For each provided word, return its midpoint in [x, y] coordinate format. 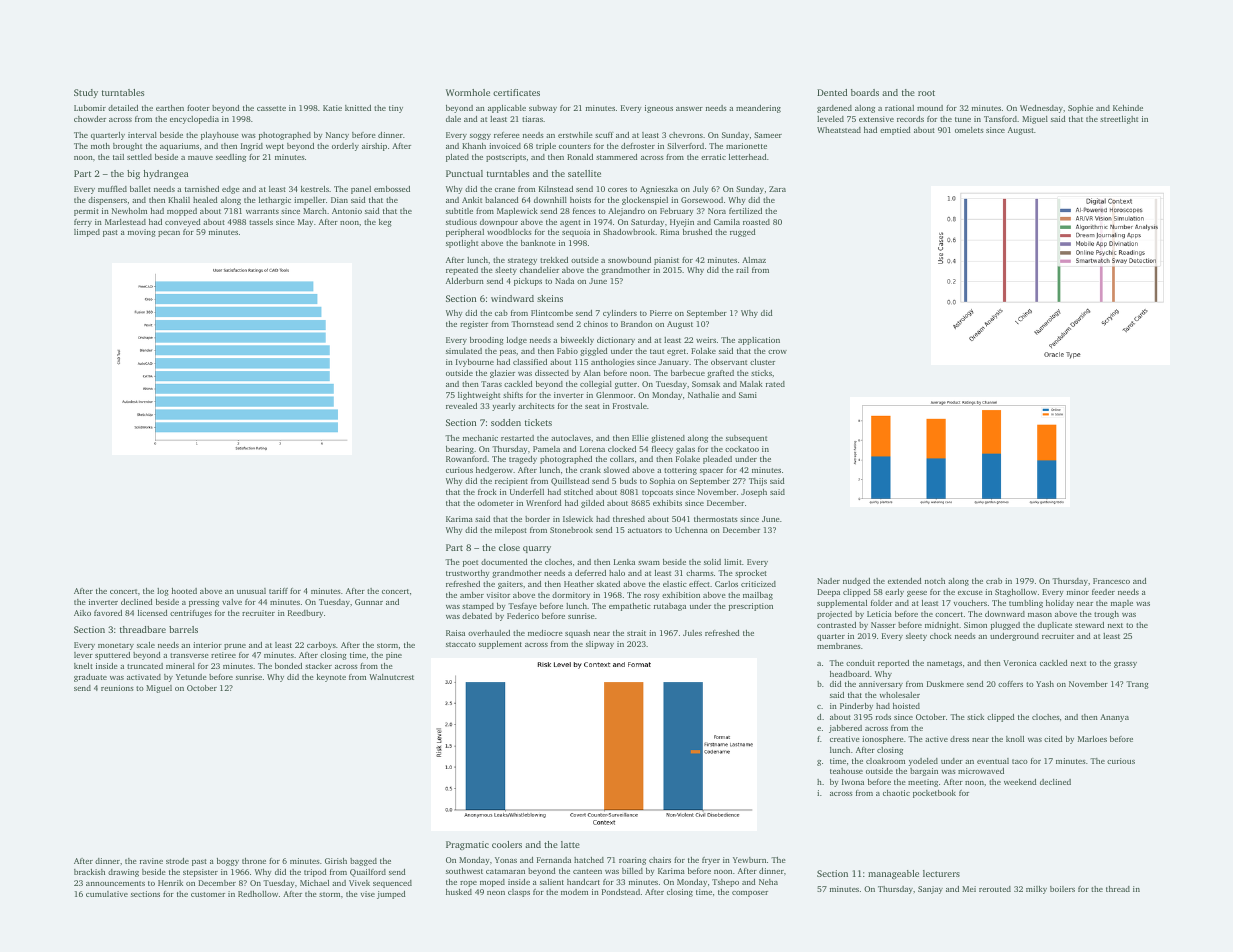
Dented [832, 92]
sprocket [751, 574]
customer [208, 894]
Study [86, 93]
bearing [460, 450]
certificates [516, 92]
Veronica [1020, 663]
